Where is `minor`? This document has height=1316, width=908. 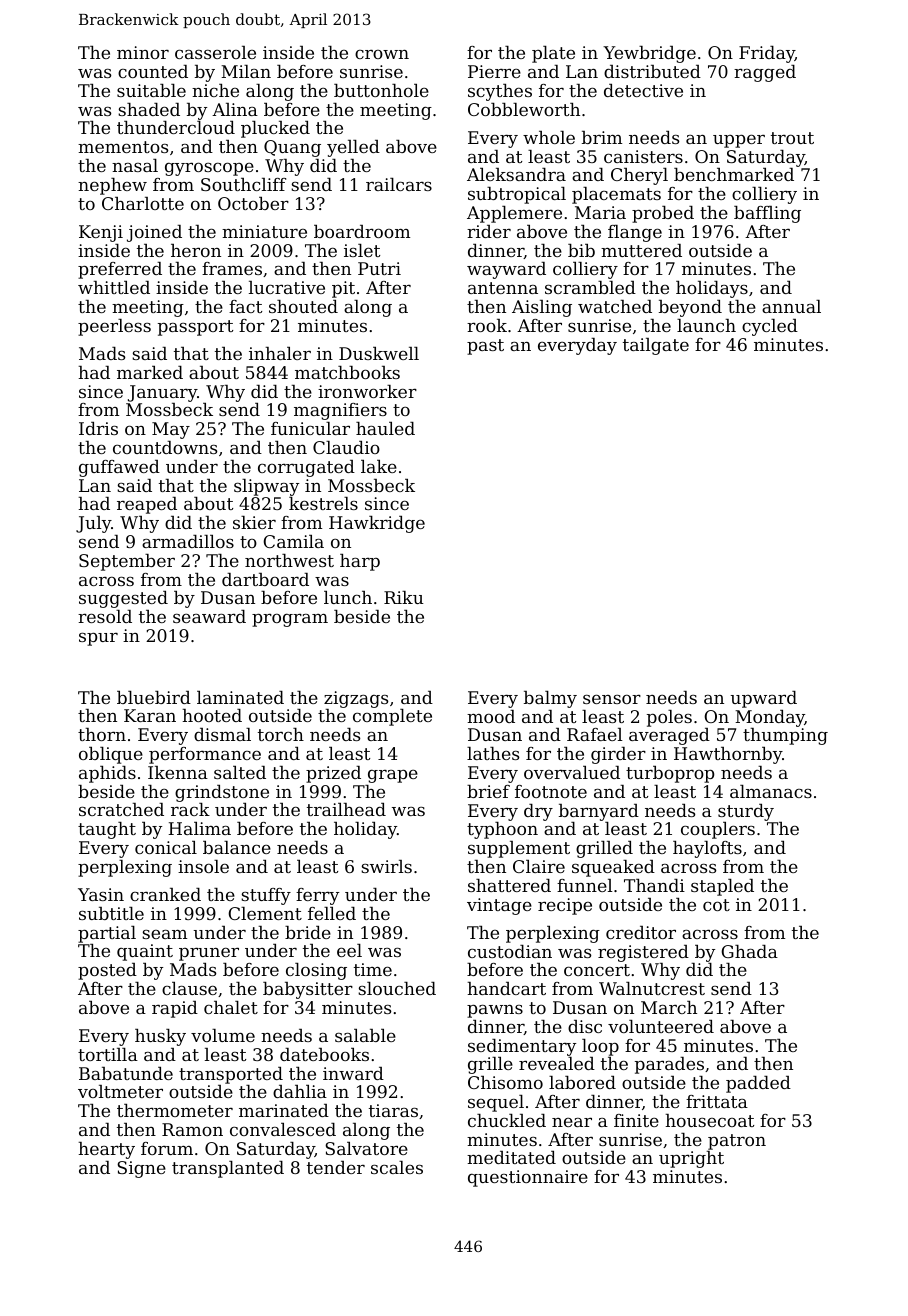 minor is located at coordinates (143, 52).
